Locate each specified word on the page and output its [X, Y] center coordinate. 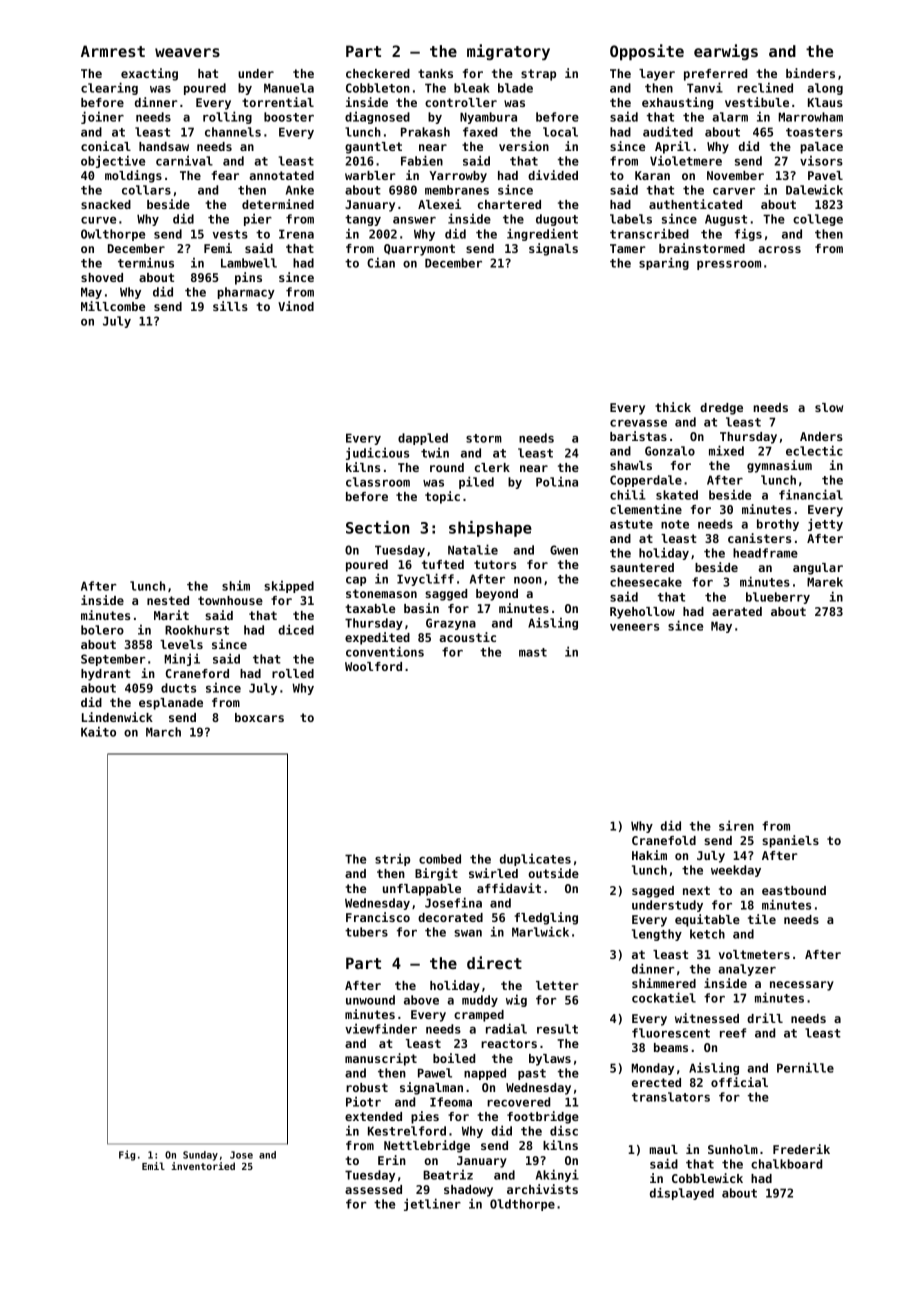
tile [762, 919]
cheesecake [646, 582]
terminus [146, 262]
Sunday [200, 1156]
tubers [366, 932]
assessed [373, 1189]
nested [168, 600]
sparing [664, 263]
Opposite [647, 52]
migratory [508, 52]
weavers [187, 52]
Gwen [564, 550]
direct [494, 962]
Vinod [296, 306]
